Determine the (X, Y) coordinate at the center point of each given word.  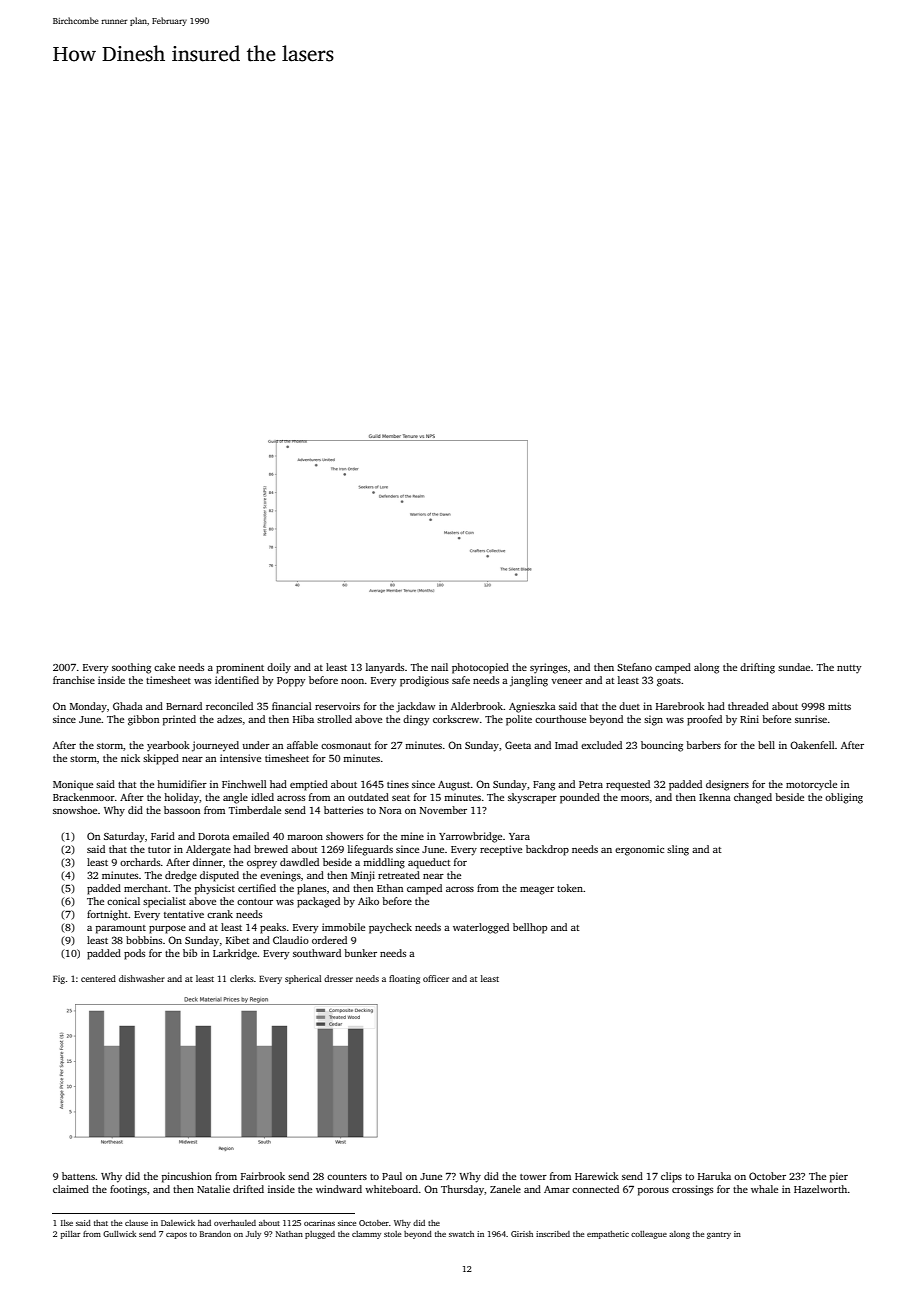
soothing (131, 668)
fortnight (107, 915)
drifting (757, 668)
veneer (567, 681)
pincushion (187, 1177)
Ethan (390, 888)
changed (753, 798)
